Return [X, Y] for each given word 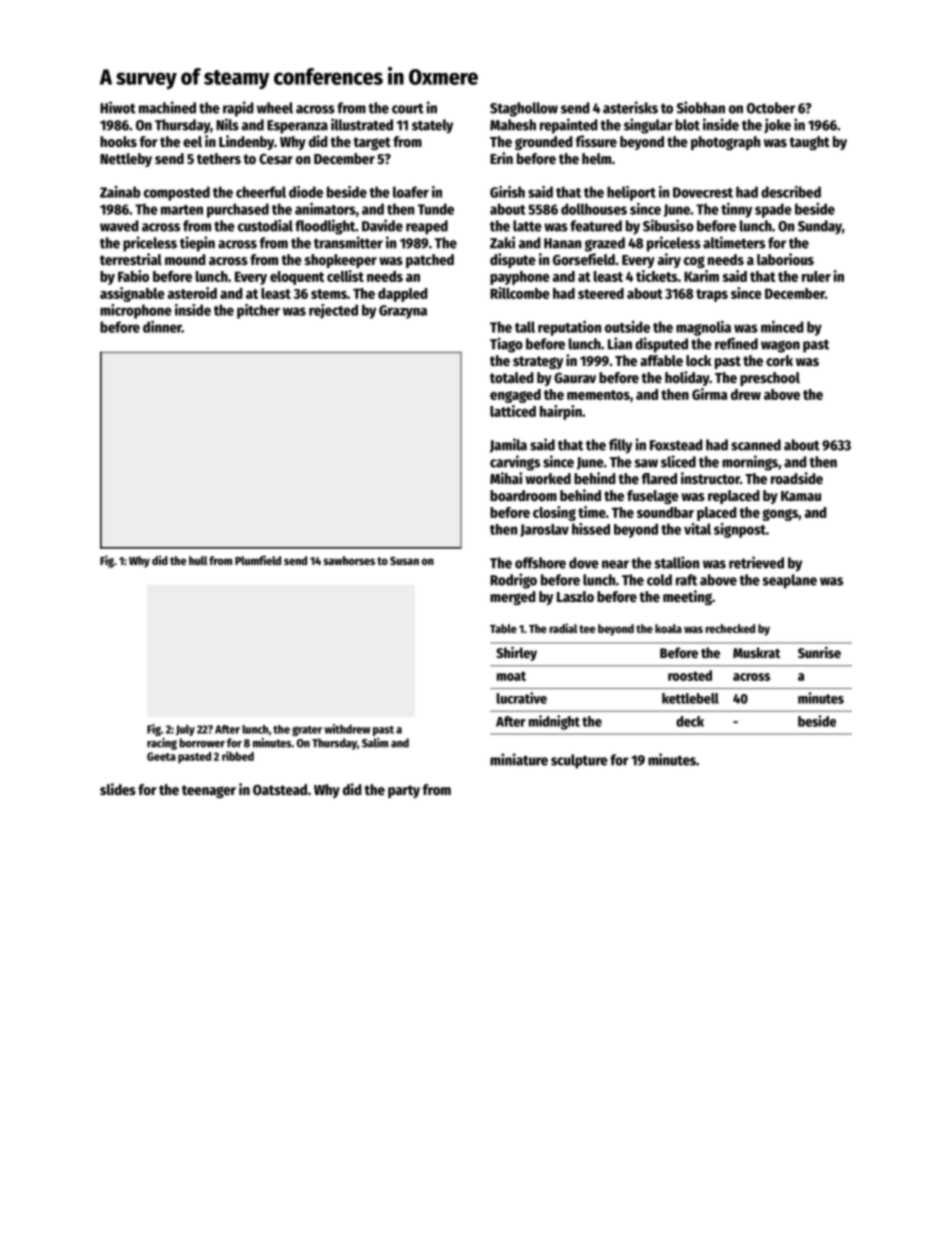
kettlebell [690, 698]
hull [198, 560]
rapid [238, 109]
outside [627, 327]
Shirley [516, 653]
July [185, 730]
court [408, 109]
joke [777, 126]
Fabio [133, 276]
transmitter [348, 242]
